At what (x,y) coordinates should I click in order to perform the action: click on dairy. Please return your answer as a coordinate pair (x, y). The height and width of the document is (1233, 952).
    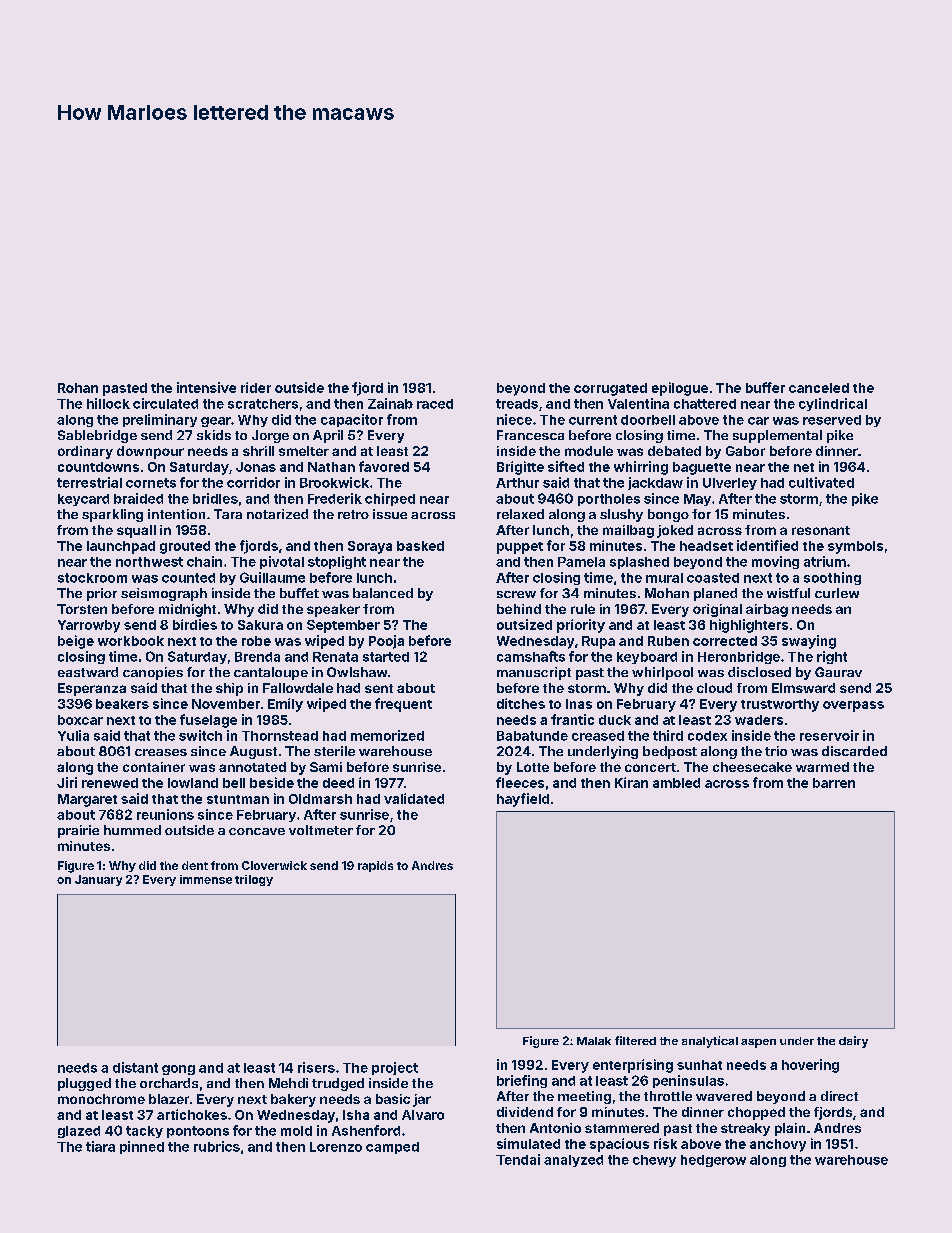
    Looking at the image, I should click on (853, 1042).
